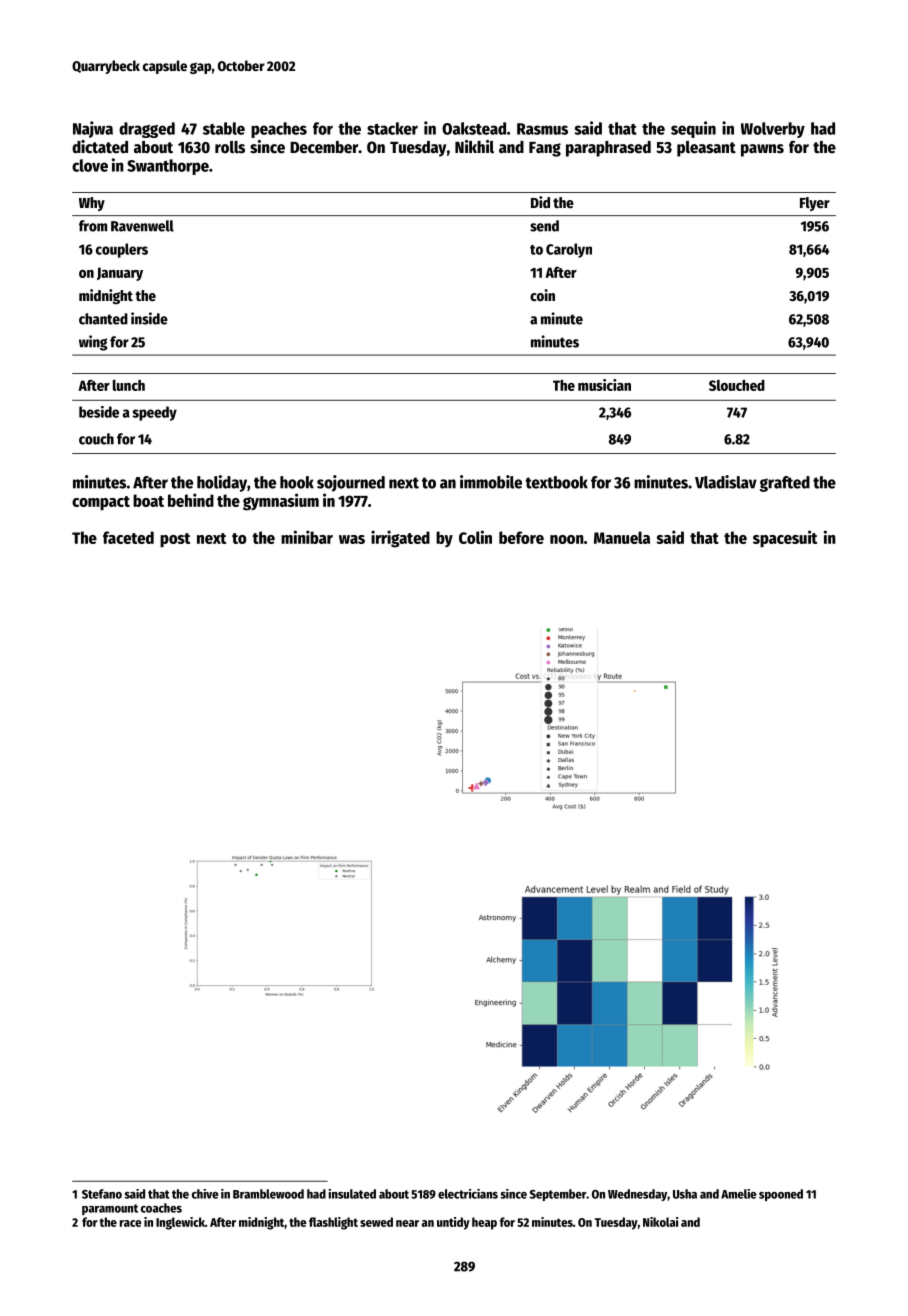 This screenshot has height=1316, width=908. I want to click on Manuela, so click(622, 537).
